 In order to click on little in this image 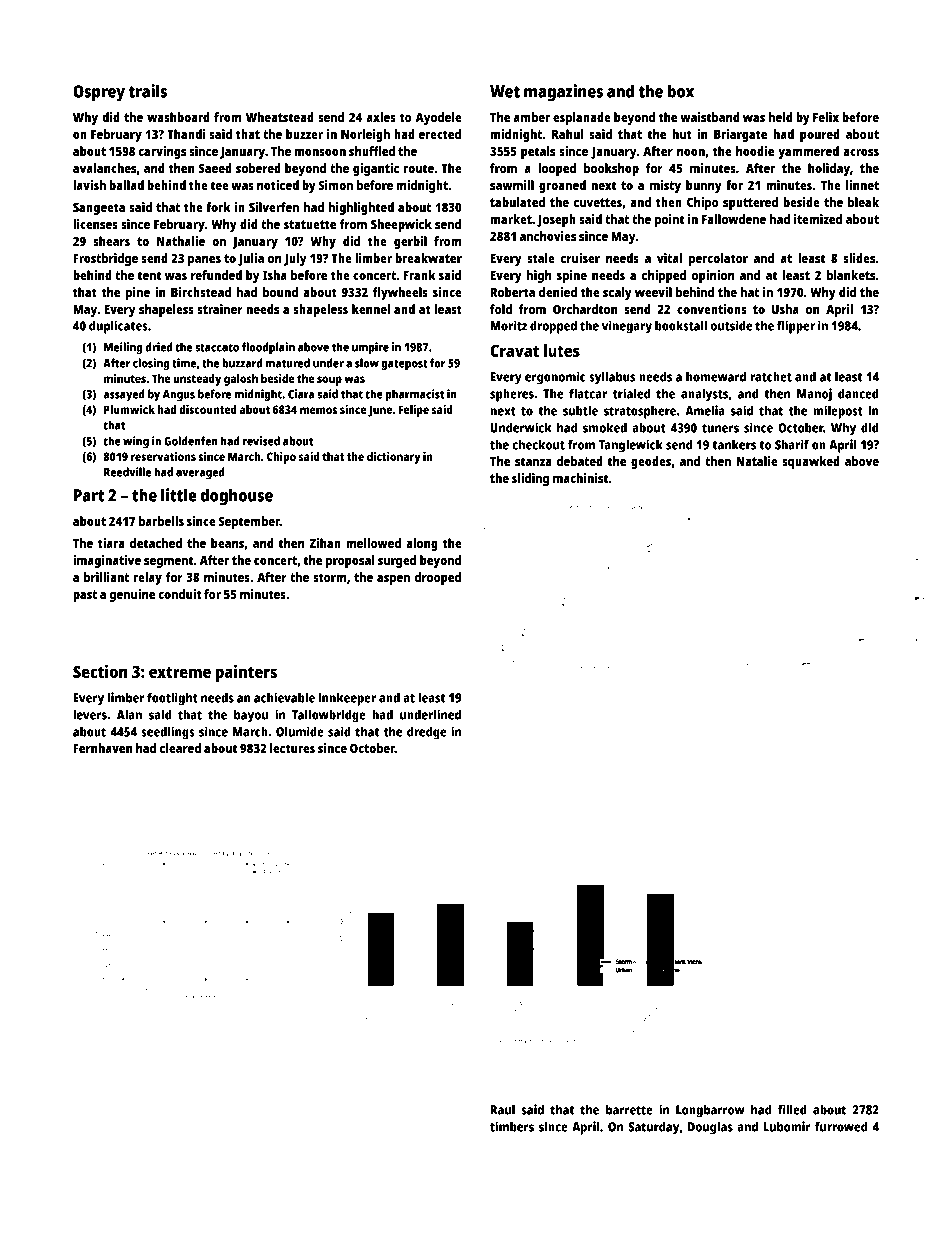, I will do `click(179, 495)`.
